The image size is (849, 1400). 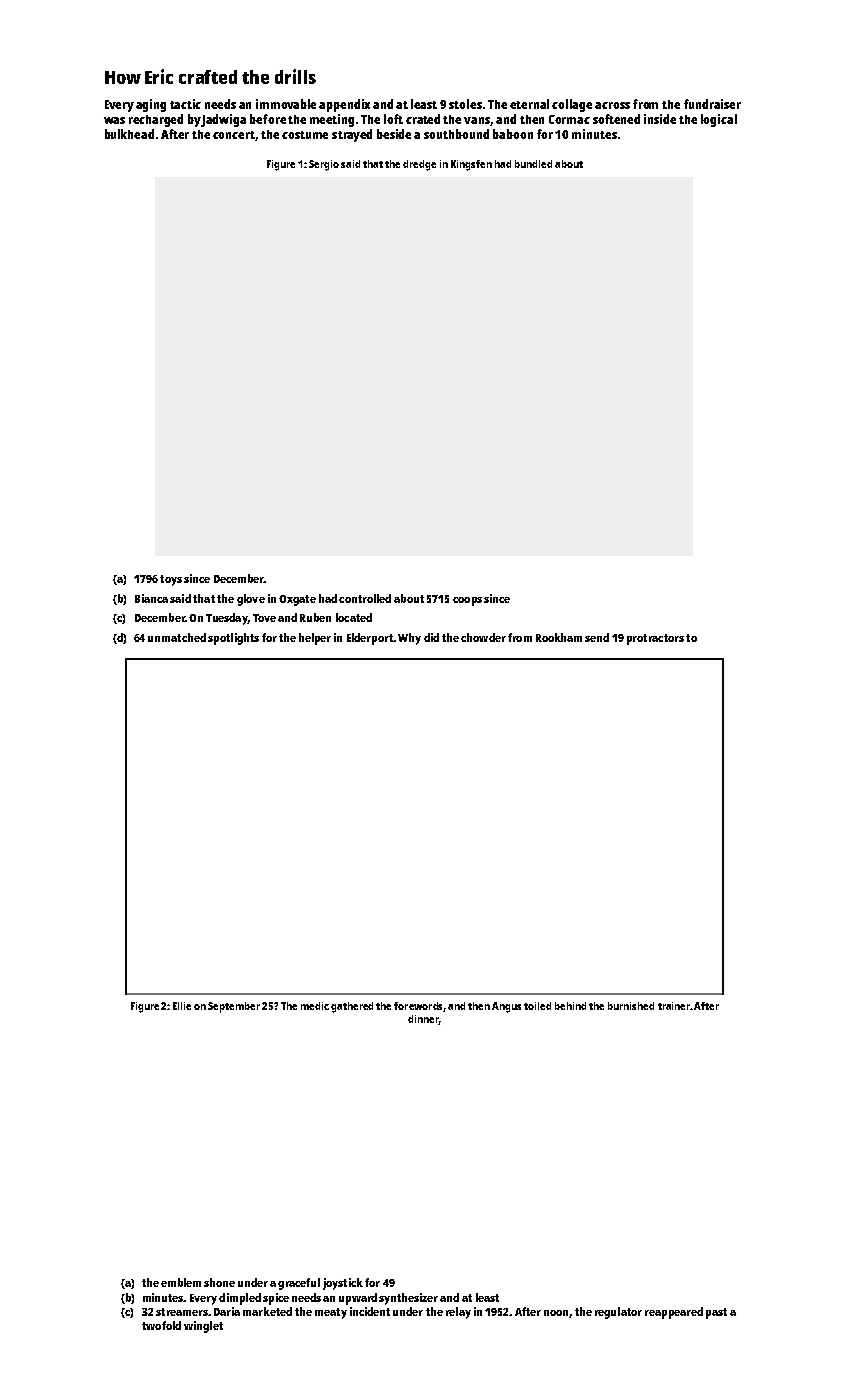 What do you see at coordinates (655, 639) in the image?
I see `protractors` at bounding box center [655, 639].
